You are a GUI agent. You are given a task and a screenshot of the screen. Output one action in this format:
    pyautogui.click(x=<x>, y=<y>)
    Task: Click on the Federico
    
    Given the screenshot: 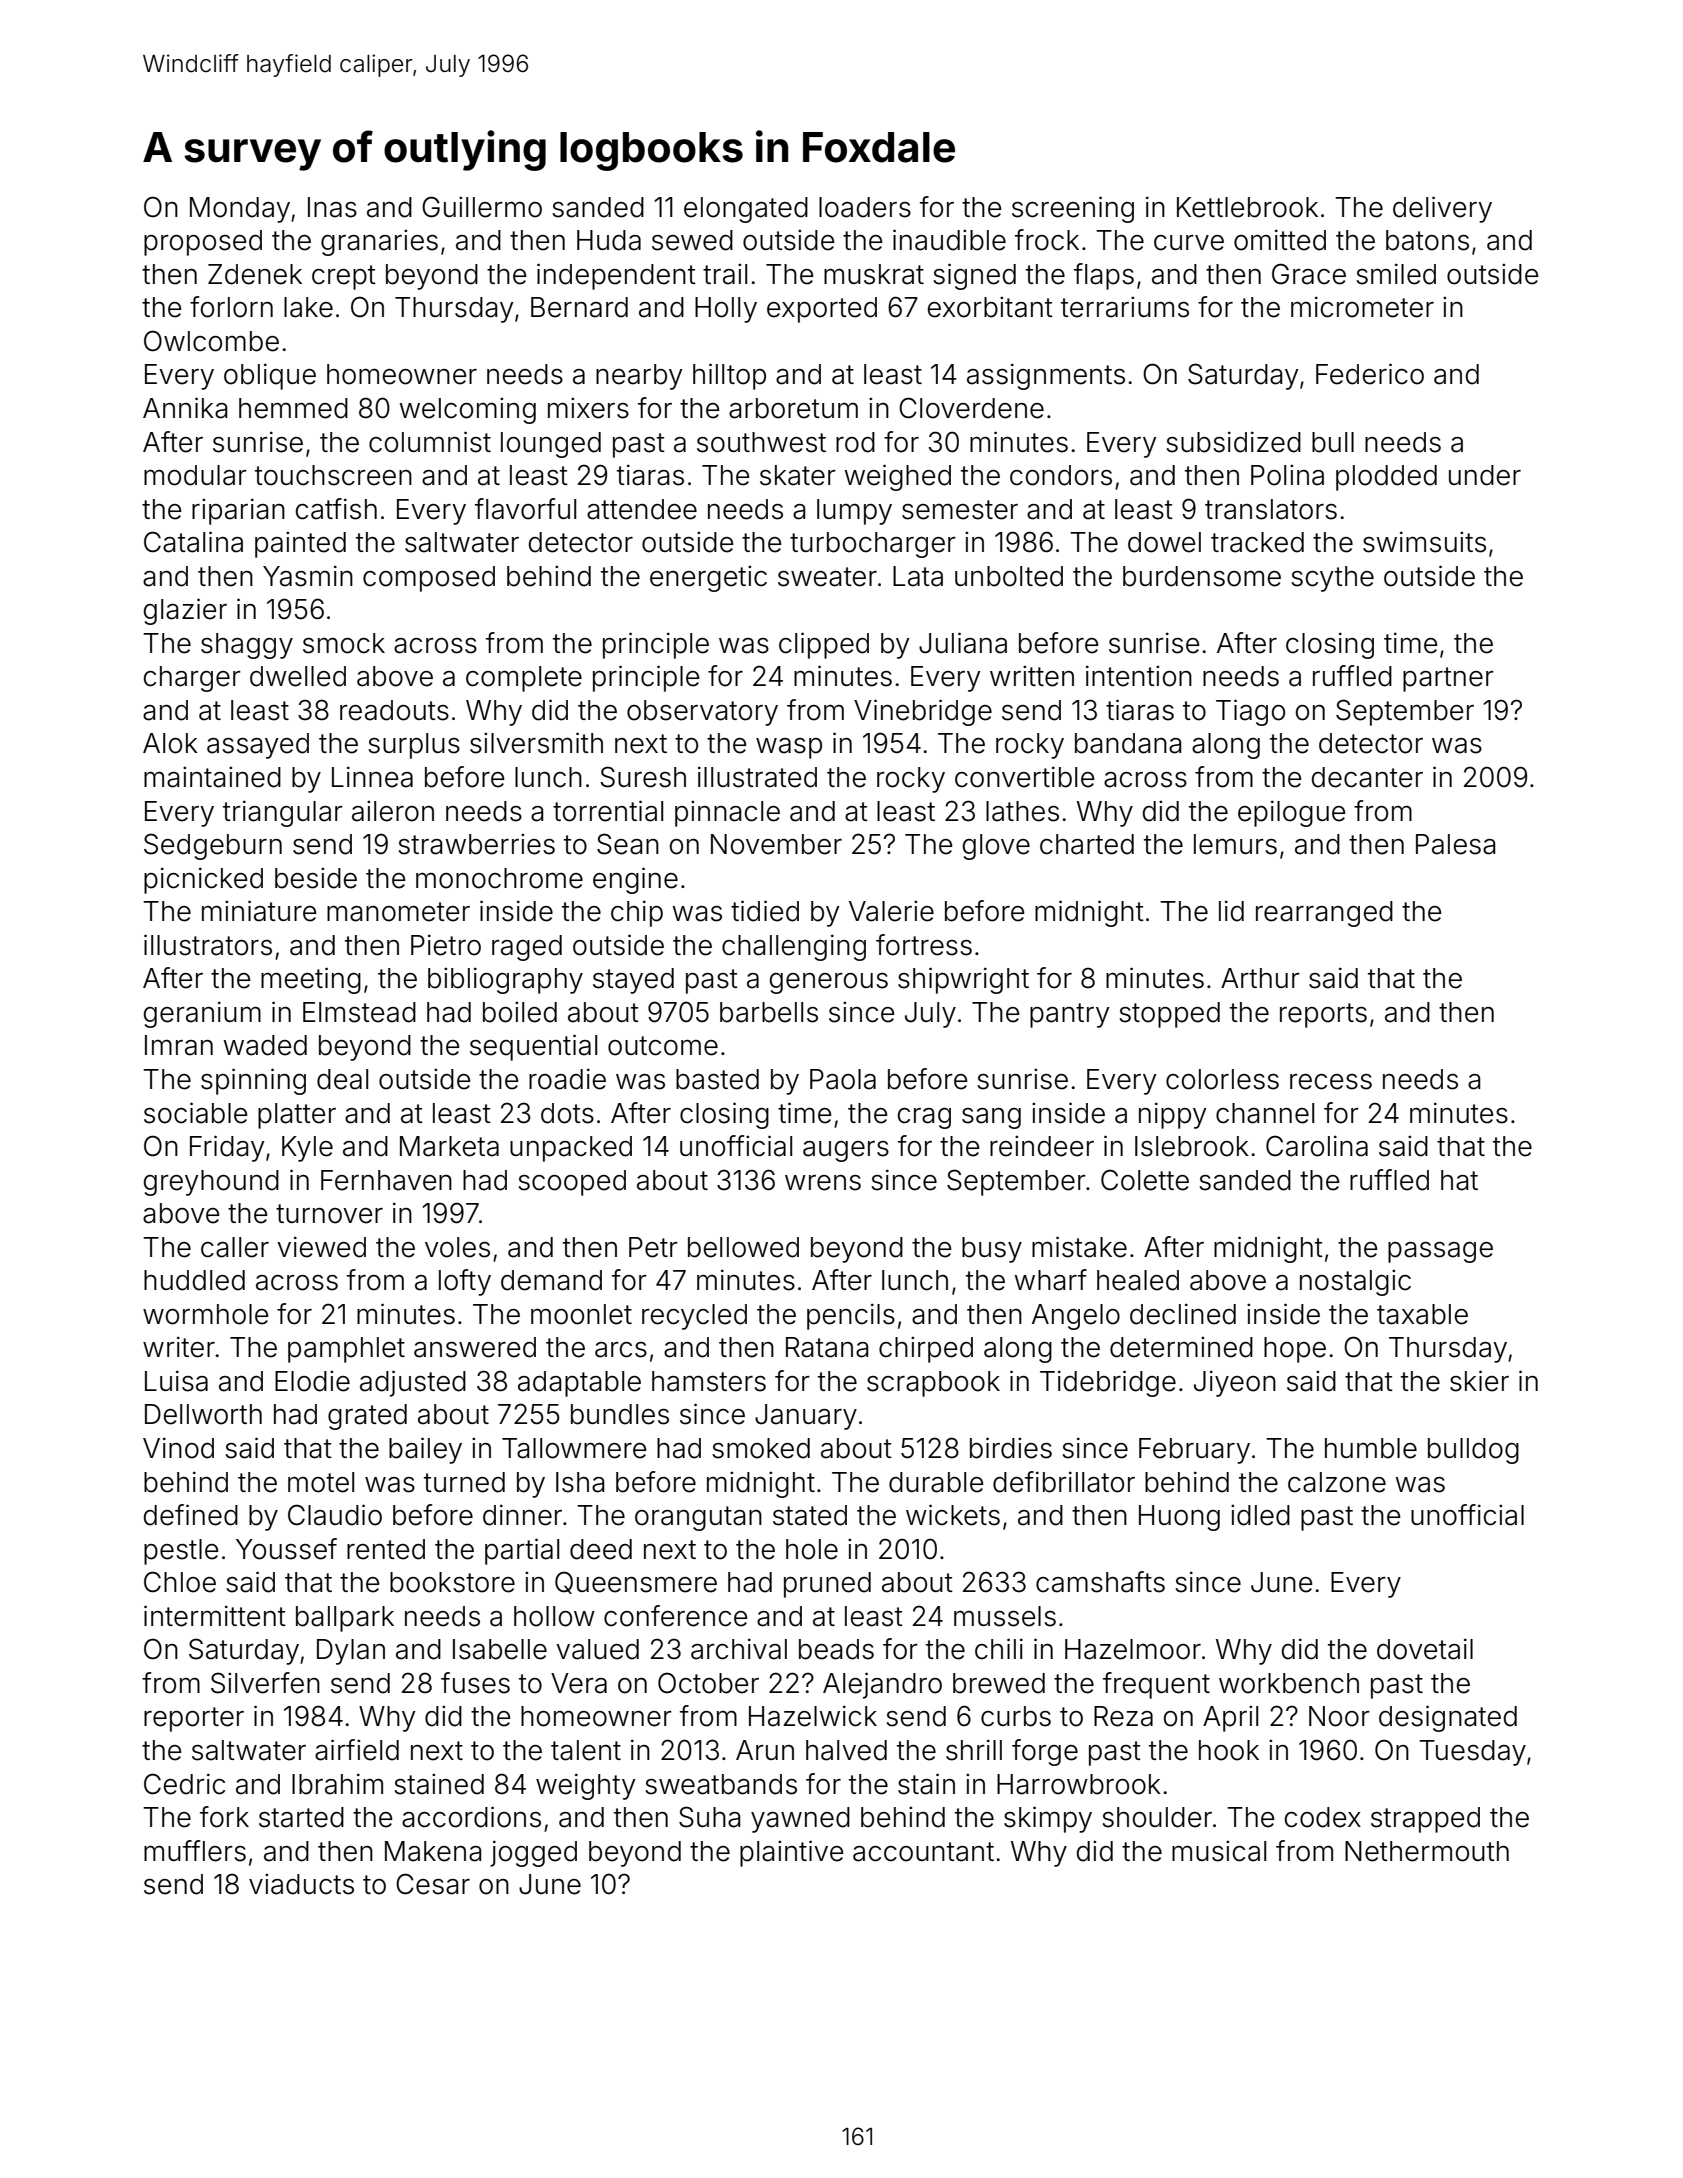 What is the action you would take?
    pyautogui.click(x=1370, y=374)
